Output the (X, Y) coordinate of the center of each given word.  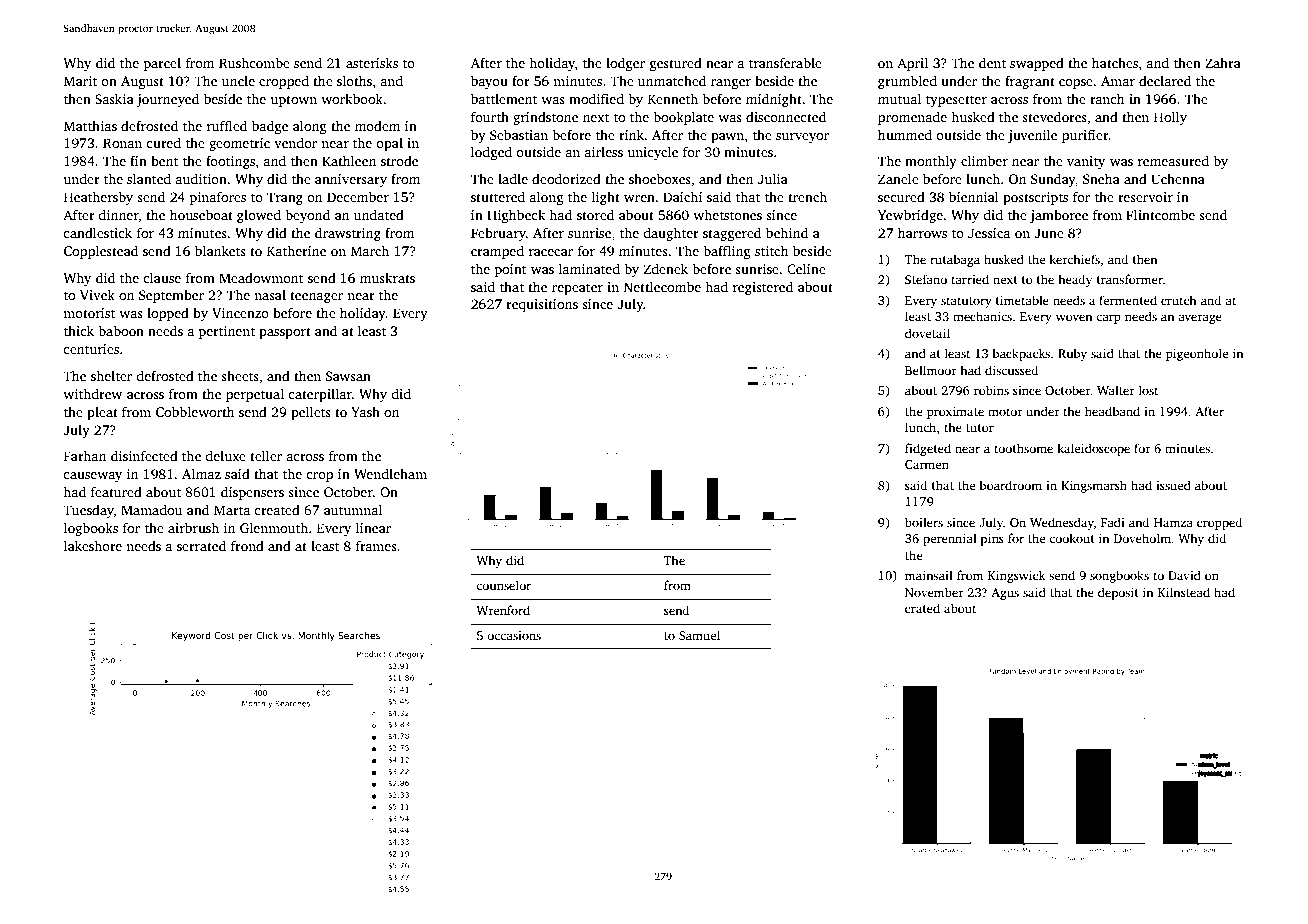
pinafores (218, 198)
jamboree (1059, 216)
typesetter (956, 101)
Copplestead (101, 252)
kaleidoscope (1093, 449)
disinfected (144, 455)
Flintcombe (1160, 214)
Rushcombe (254, 62)
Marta (232, 510)
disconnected (786, 116)
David (1184, 575)
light (606, 198)
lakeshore (93, 545)
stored (595, 214)
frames (376, 545)
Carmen (927, 464)
